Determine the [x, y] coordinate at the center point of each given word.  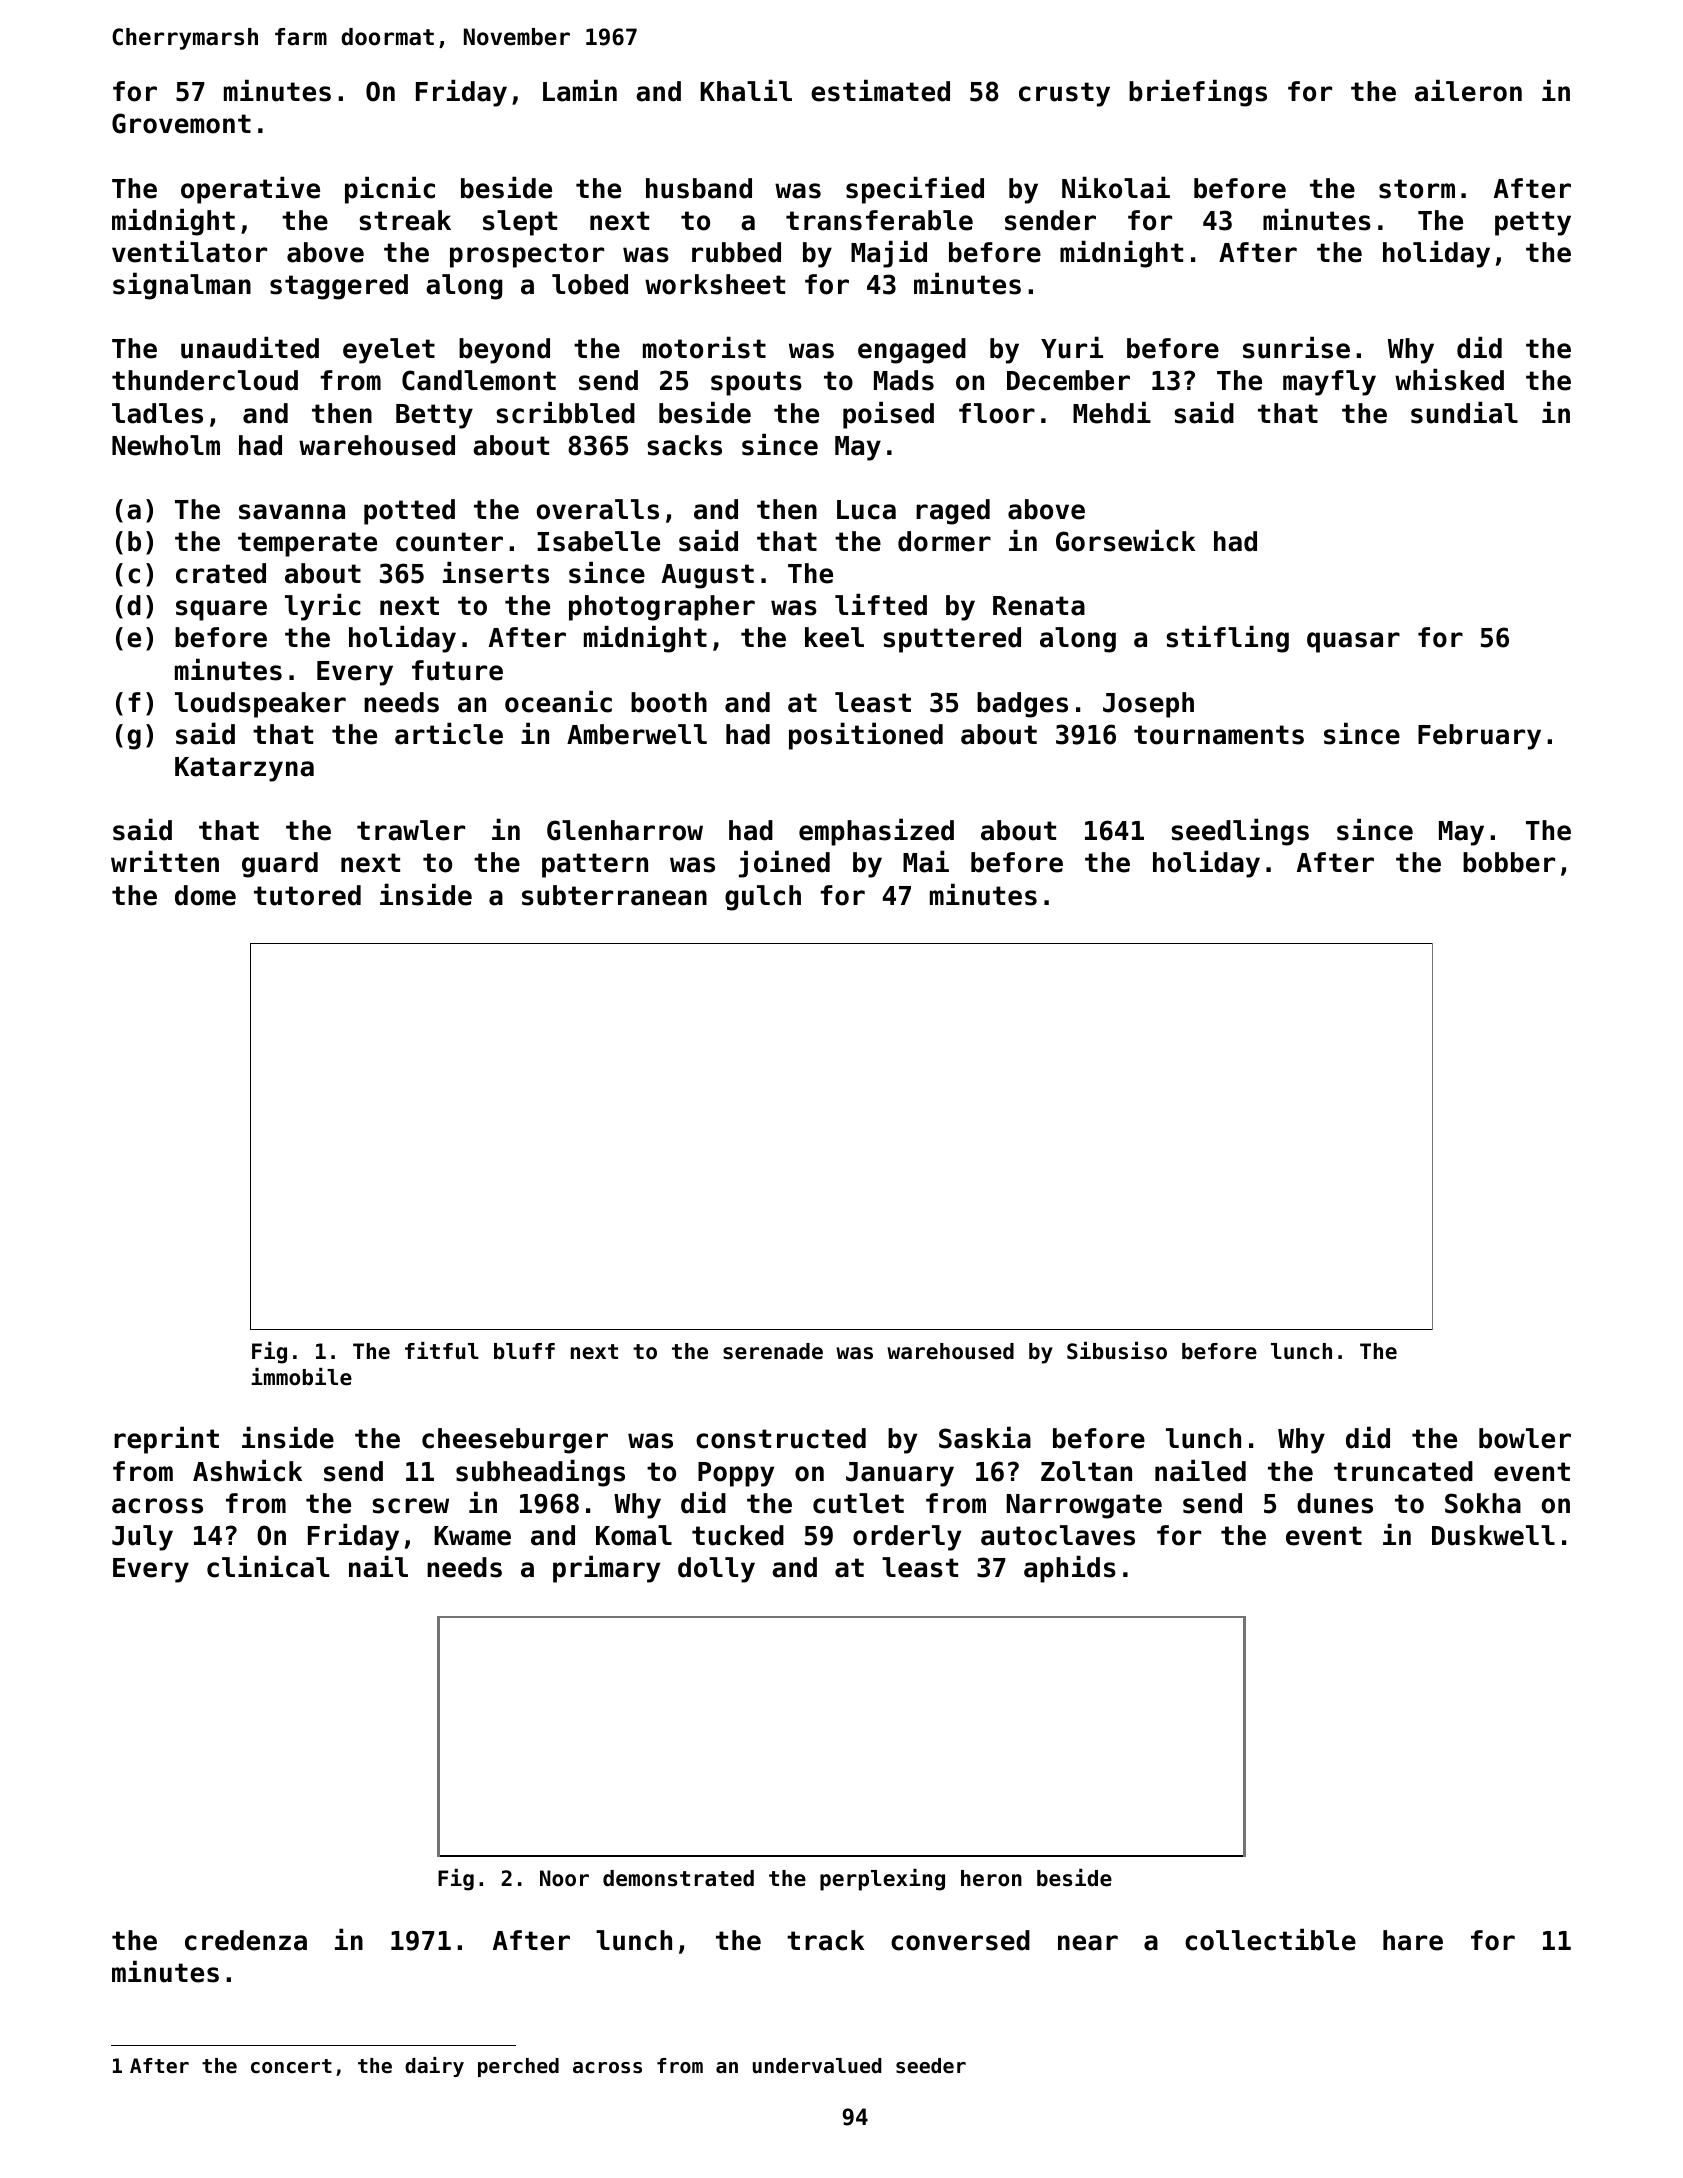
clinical [268, 1566]
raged [953, 512]
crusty [1064, 94]
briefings [1198, 93]
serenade [773, 1351]
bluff [524, 1351]
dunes [1335, 1503]
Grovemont [181, 123]
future [457, 670]
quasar [1353, 642]
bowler [1525, 1438]
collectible [1270, 1939]
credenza [246, 1940]
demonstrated [678, 1878]
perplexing [882, 1880]
